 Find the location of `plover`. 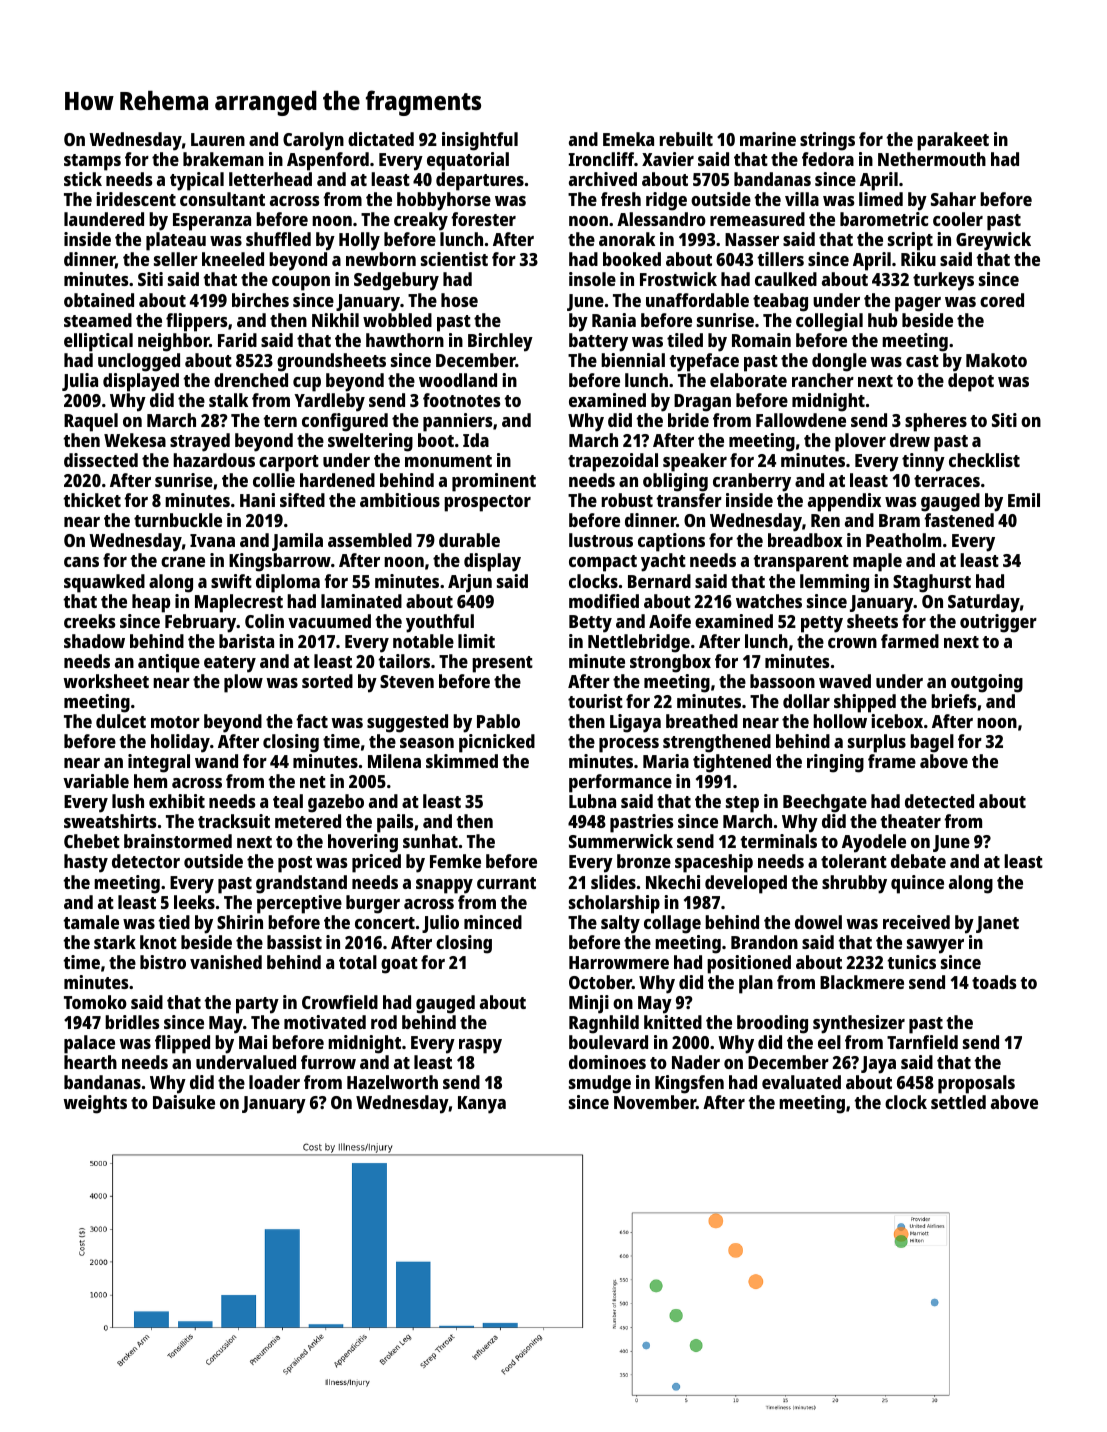

plover is located at coordinates (860, 442).
